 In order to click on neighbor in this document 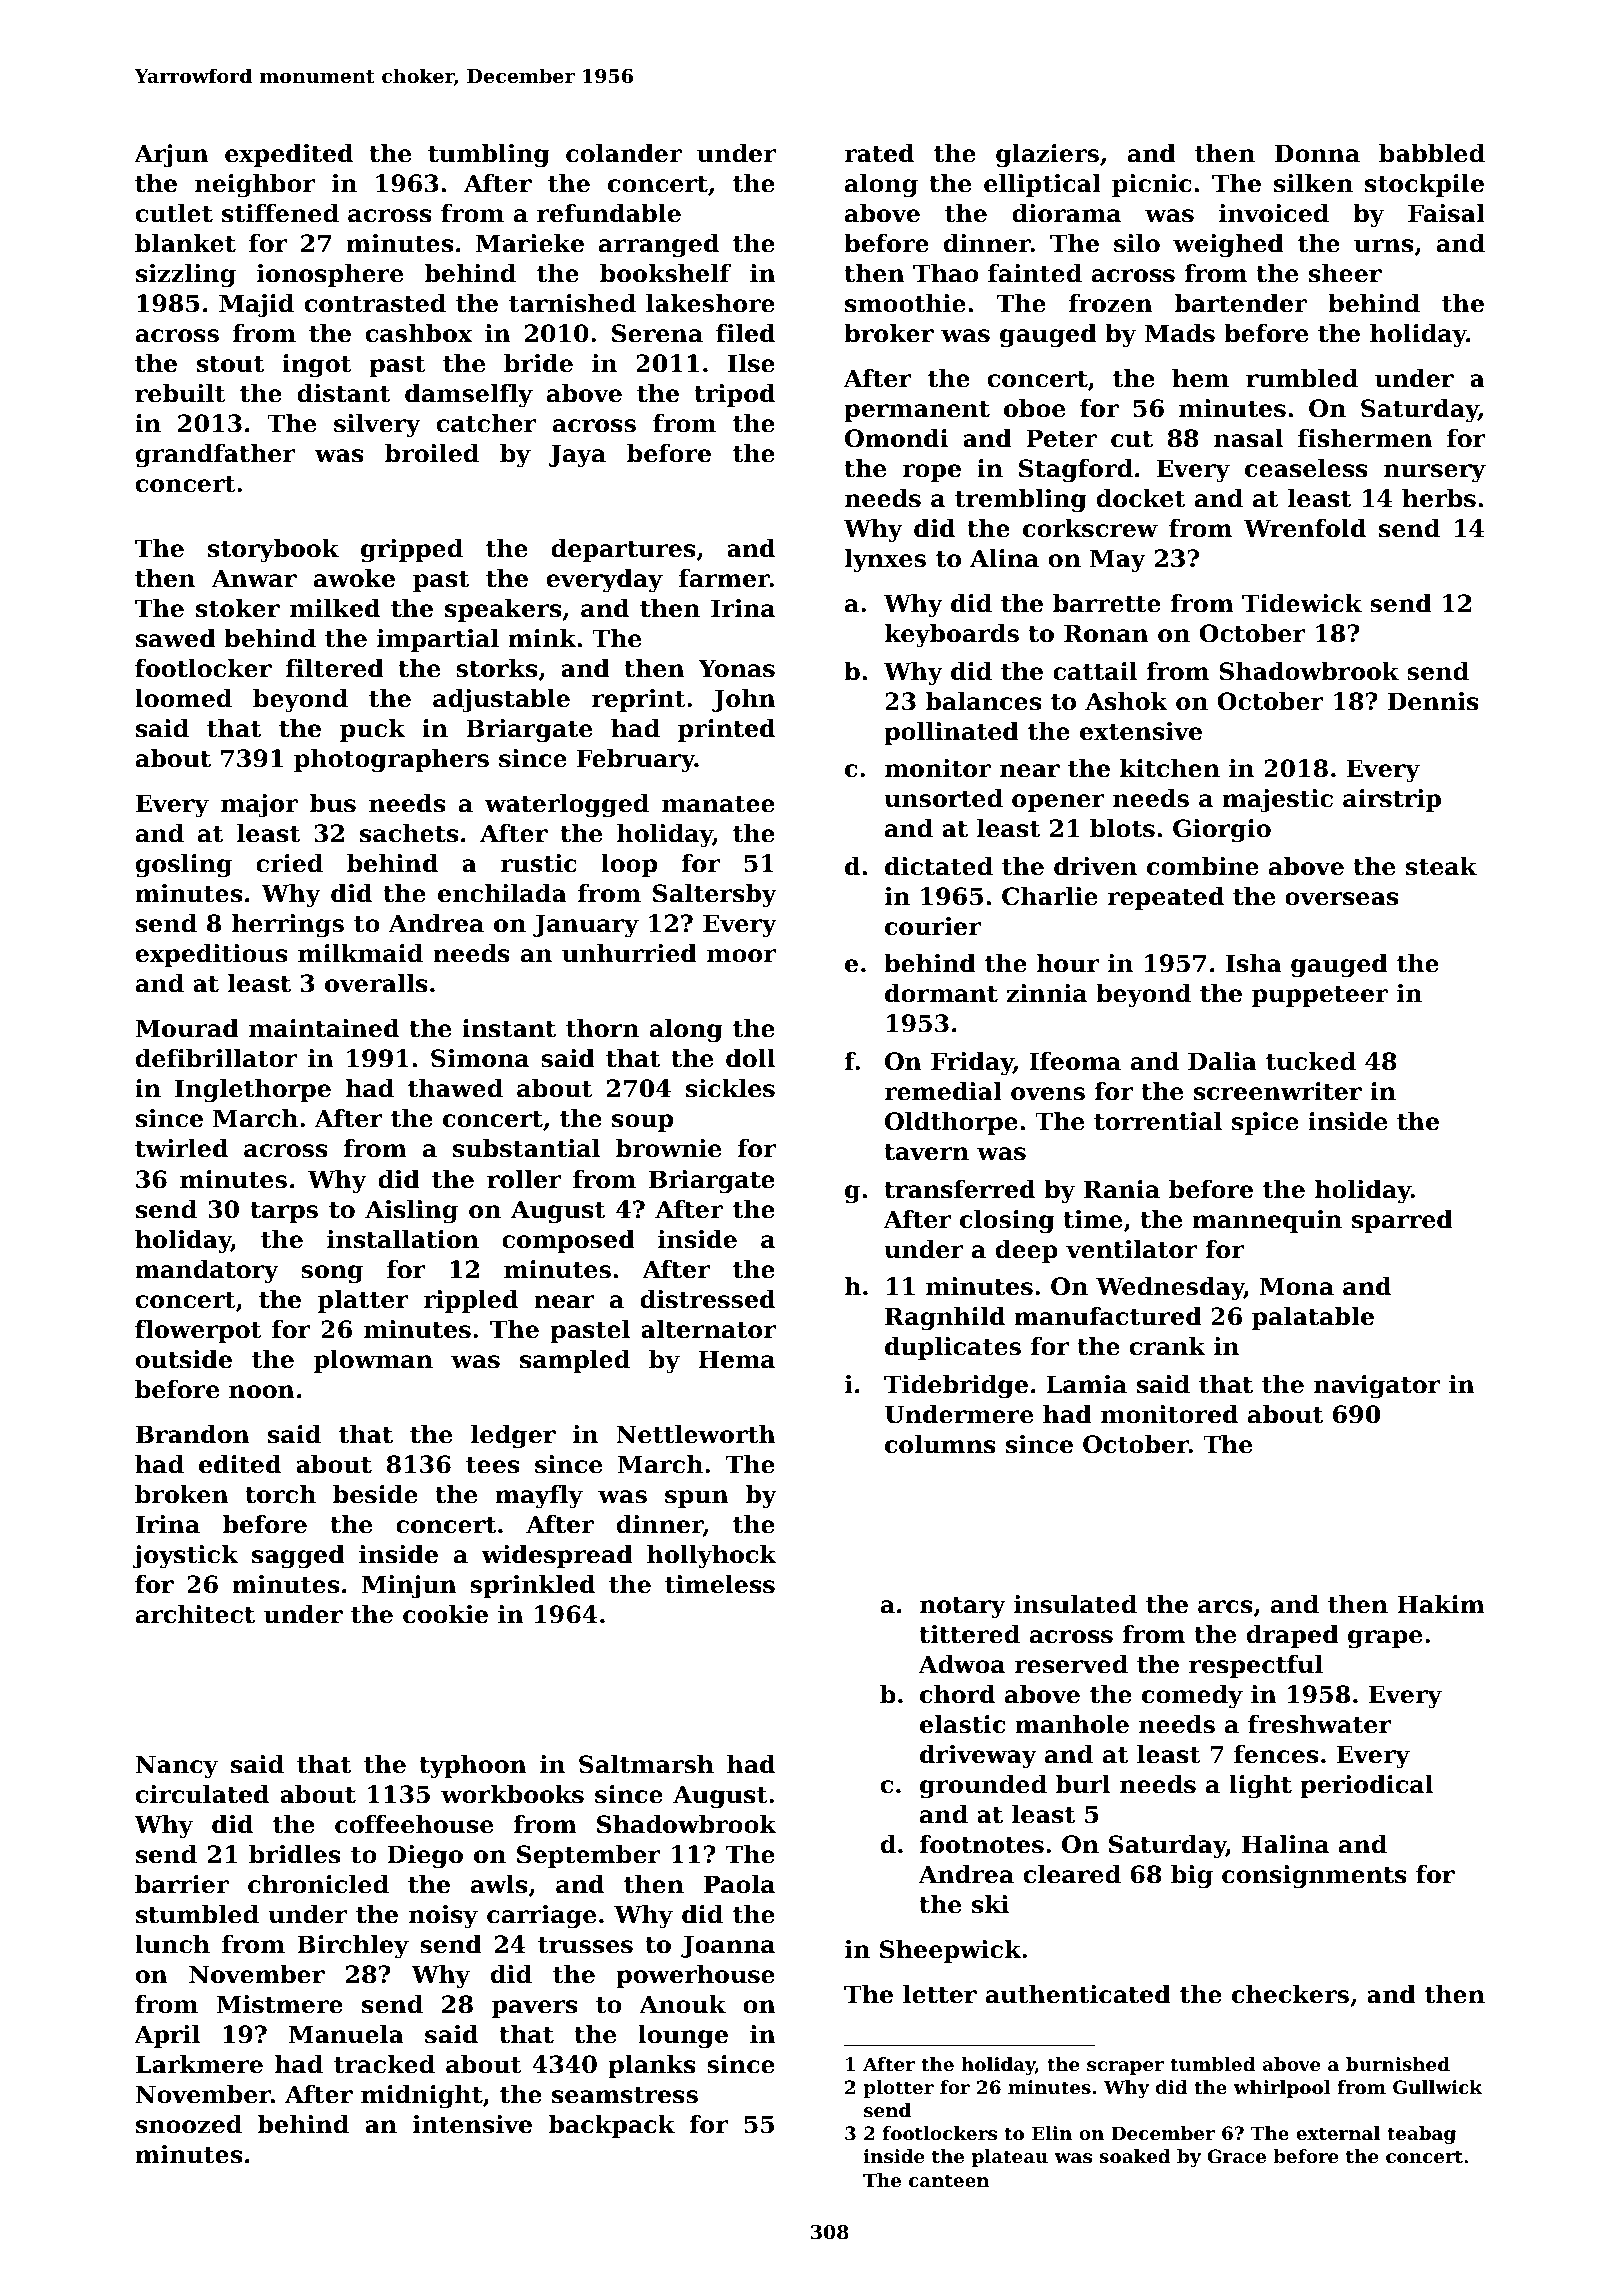, I will do `click(255, 186)`.
